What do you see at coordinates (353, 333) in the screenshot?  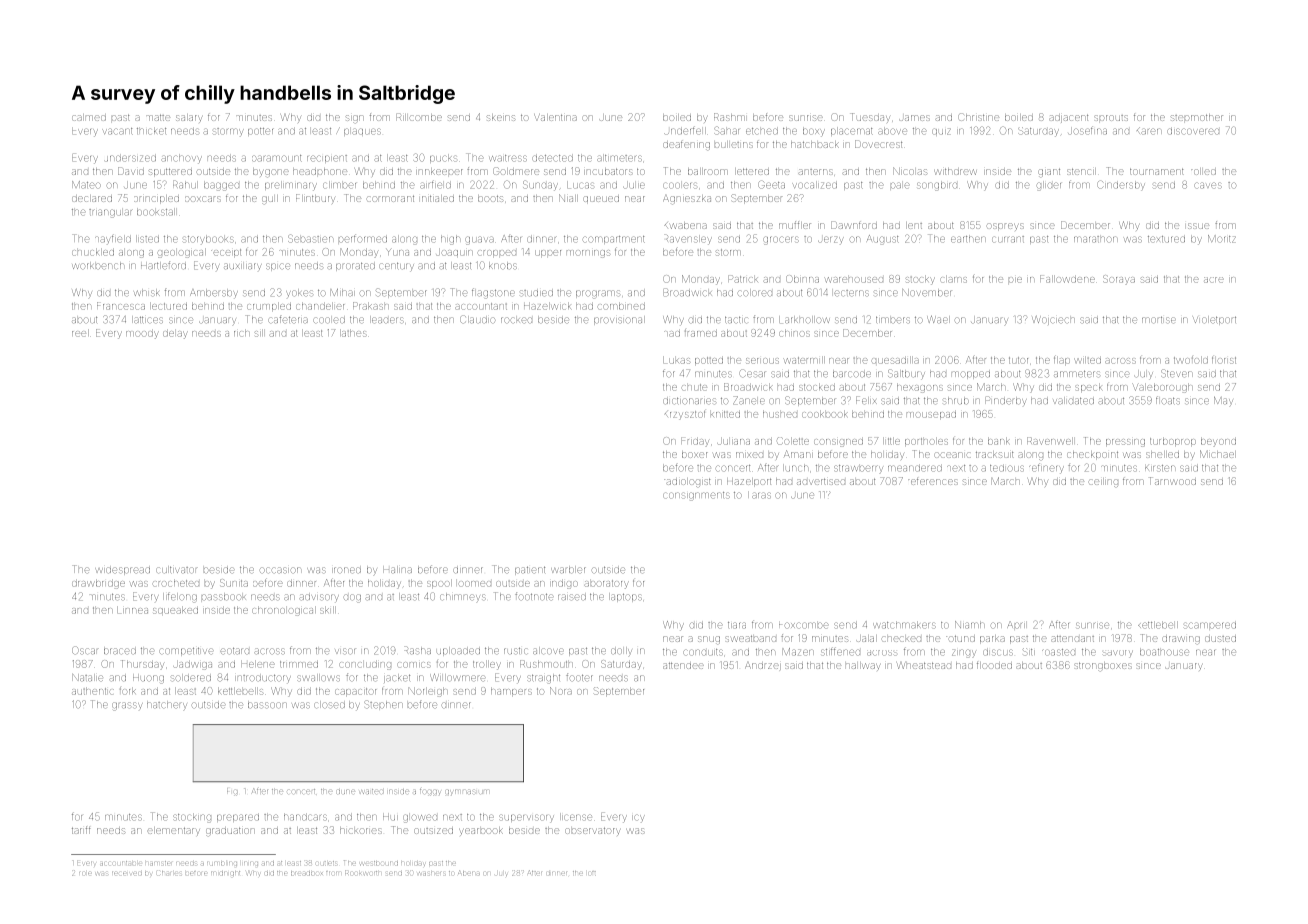 I see `lathes` at bounding box center [353, 333].
